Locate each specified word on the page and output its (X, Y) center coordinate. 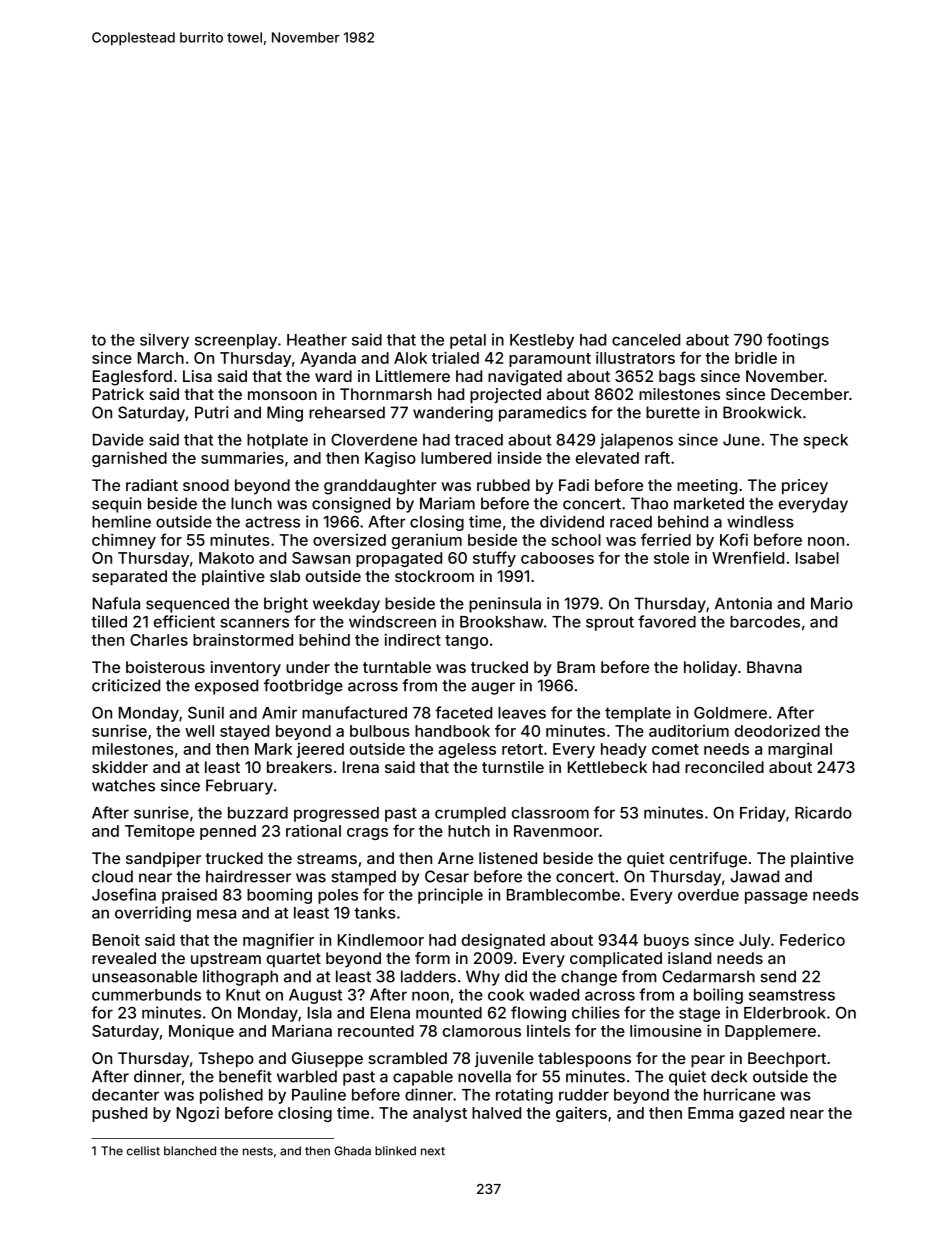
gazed (761, 1114)
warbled (307, 1076)
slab (285, 576)
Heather (317, 340)
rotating (524, 1096)
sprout (610, 623)
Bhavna (774, 667)
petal (468, 341)
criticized (126, 685)
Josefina (124, 894)
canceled (646, 340)
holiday (710, 669)
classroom (550, 813)
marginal (800, 750)
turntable (397, 667)
